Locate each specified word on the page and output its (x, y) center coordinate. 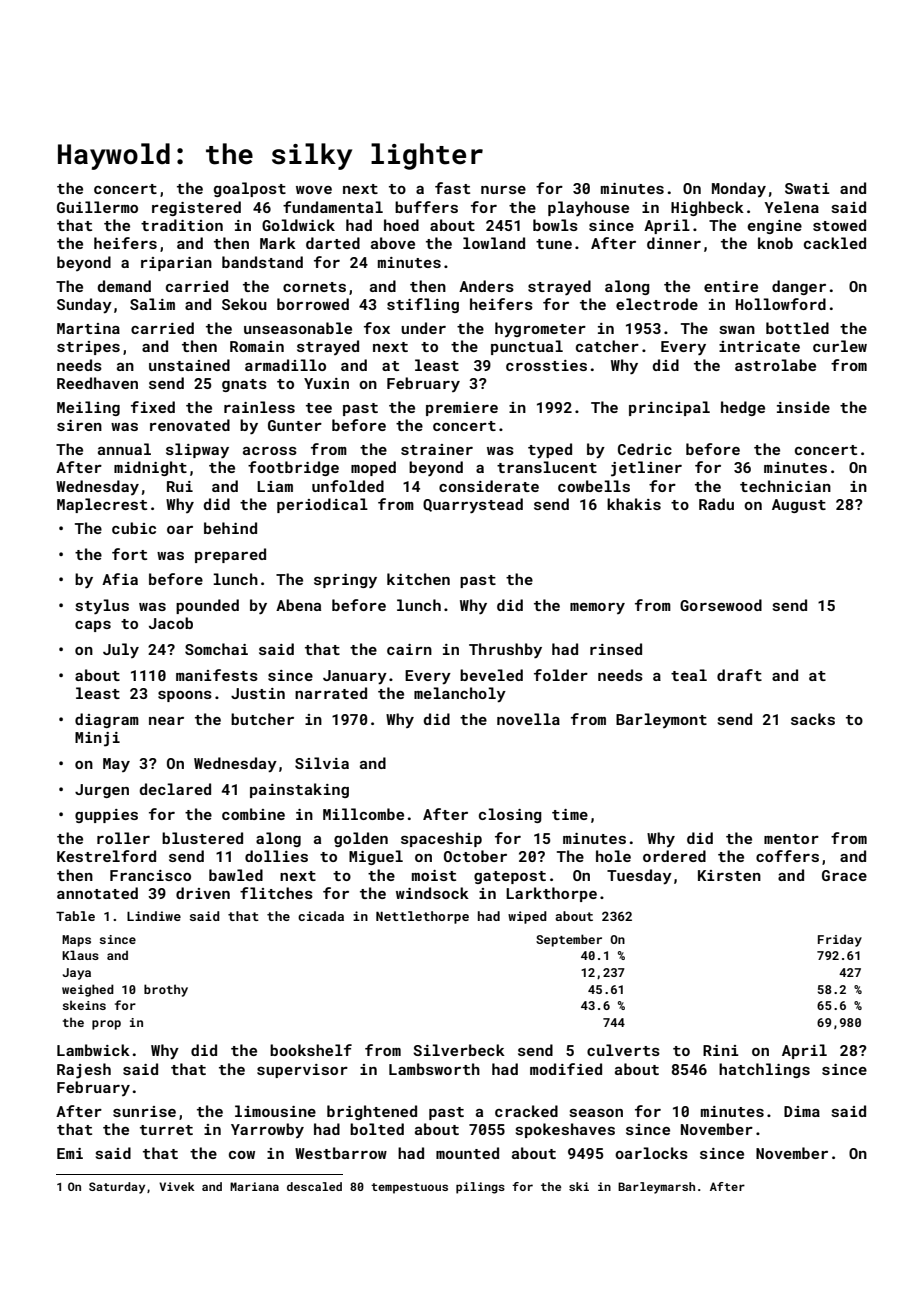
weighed (88, 990)
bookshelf (311, 1050)
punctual (527, 347)
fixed (153, 407)
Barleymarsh (656, 1188)
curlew (840, 346)
